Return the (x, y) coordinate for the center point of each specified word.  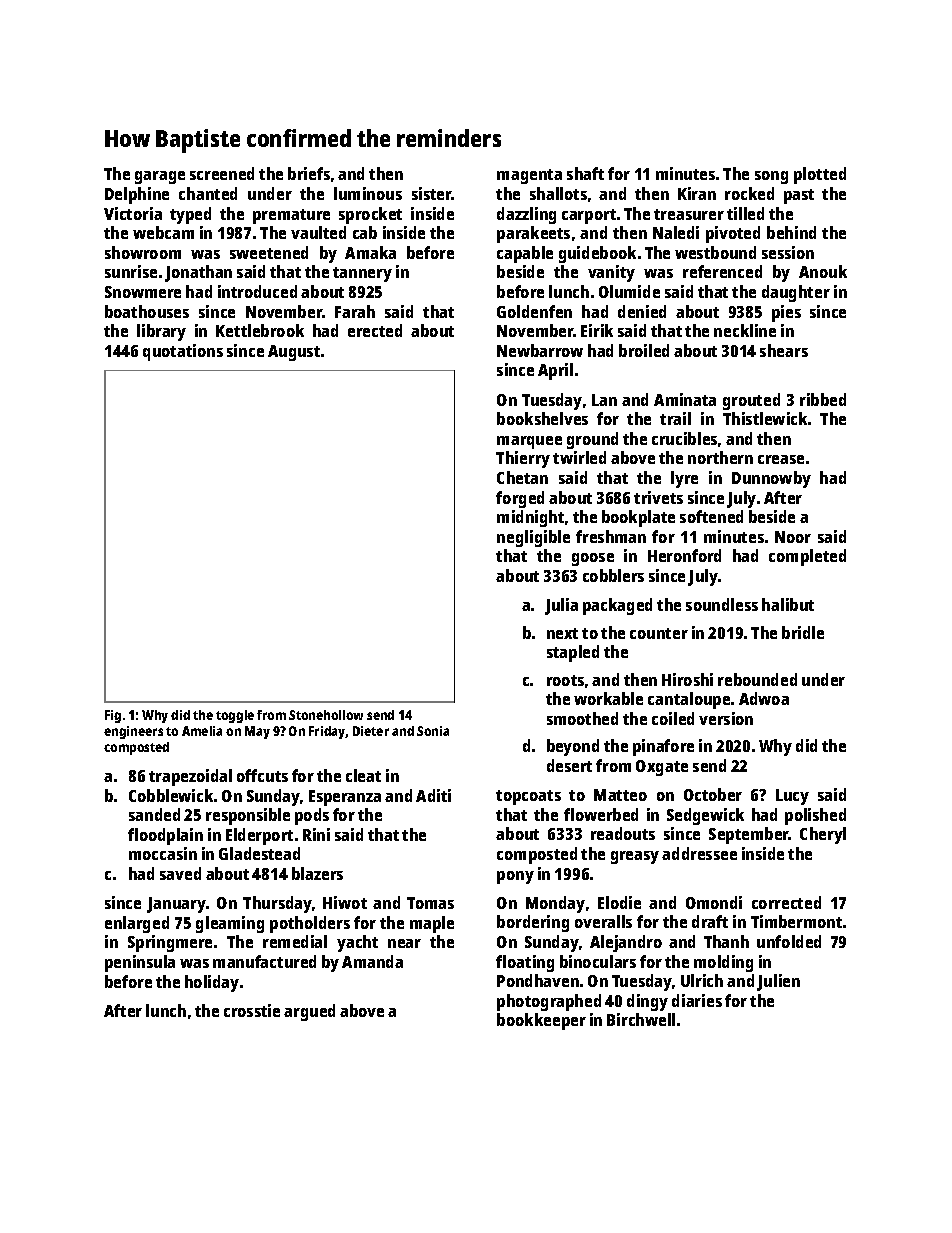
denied (642, 311)
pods (312, 816)
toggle (235, 716)
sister (432, 193)
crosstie (252, 1010)
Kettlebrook (260, 330)
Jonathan (198, 273)
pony (515, 877)
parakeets (533, 234)
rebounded (757, 679)
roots (565, 680)
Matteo (620, 795)
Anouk (823, 271)
